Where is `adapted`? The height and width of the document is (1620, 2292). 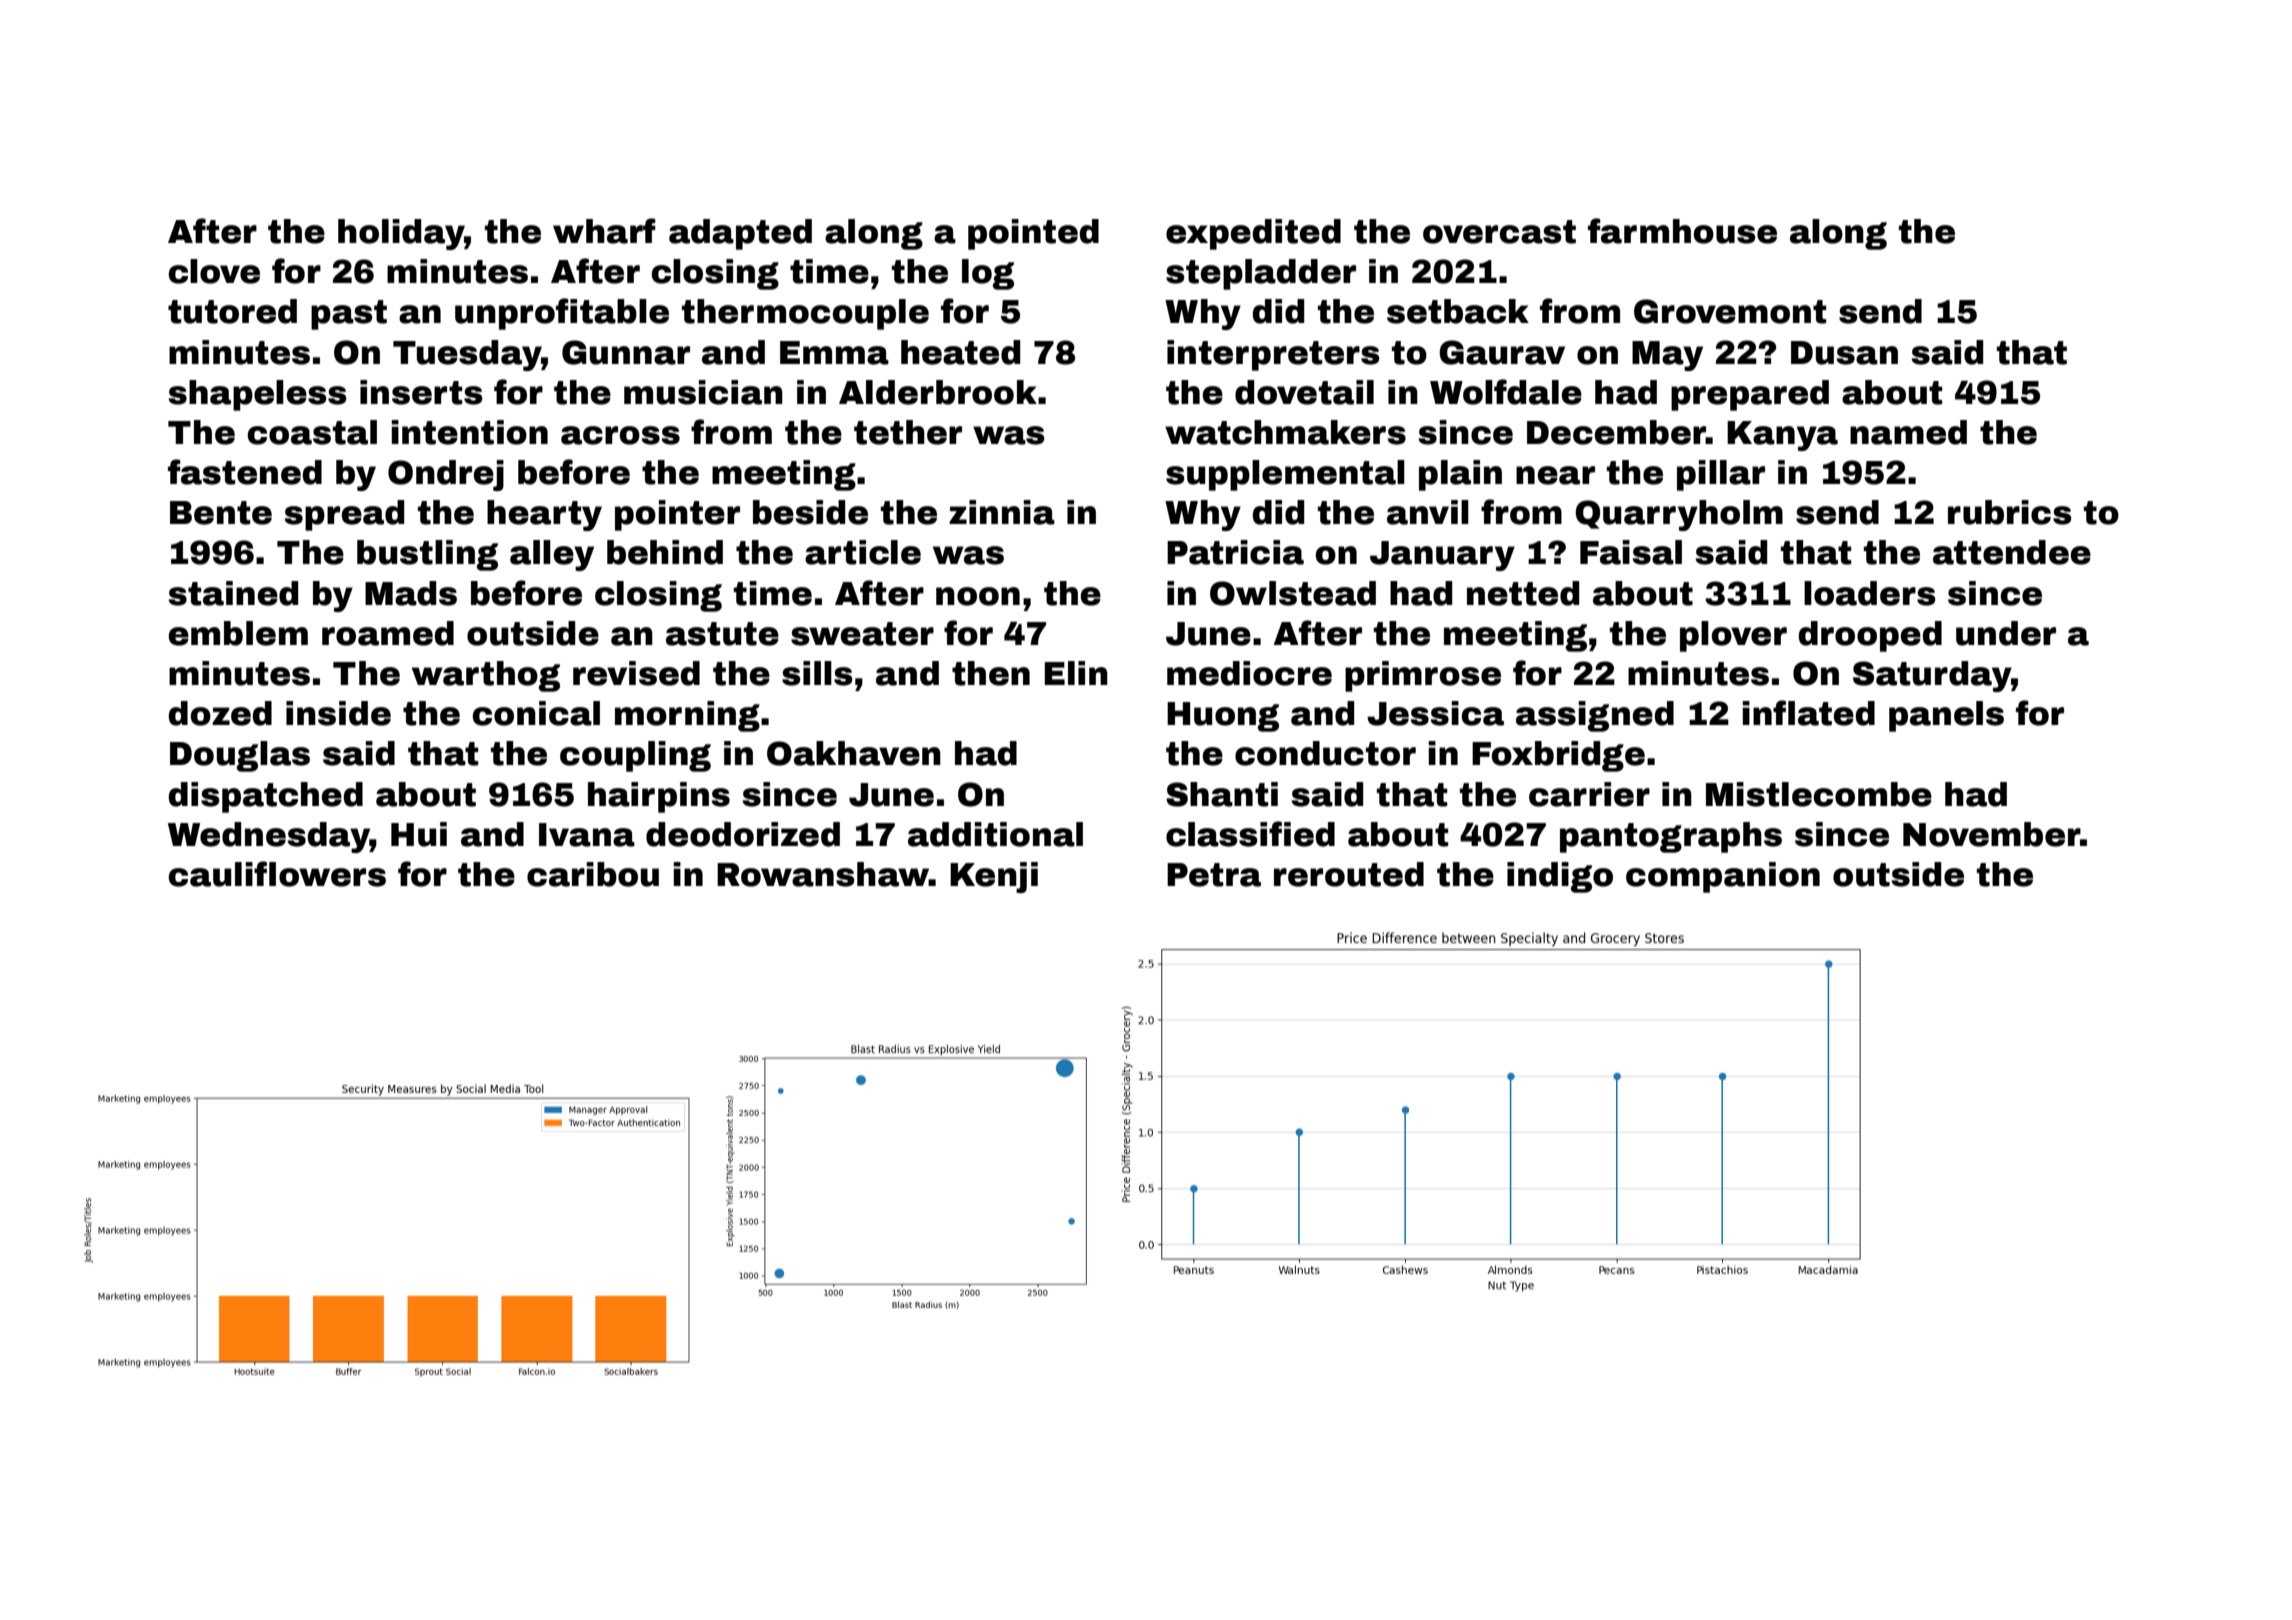 adapted is located at coordinates (740, 234).
